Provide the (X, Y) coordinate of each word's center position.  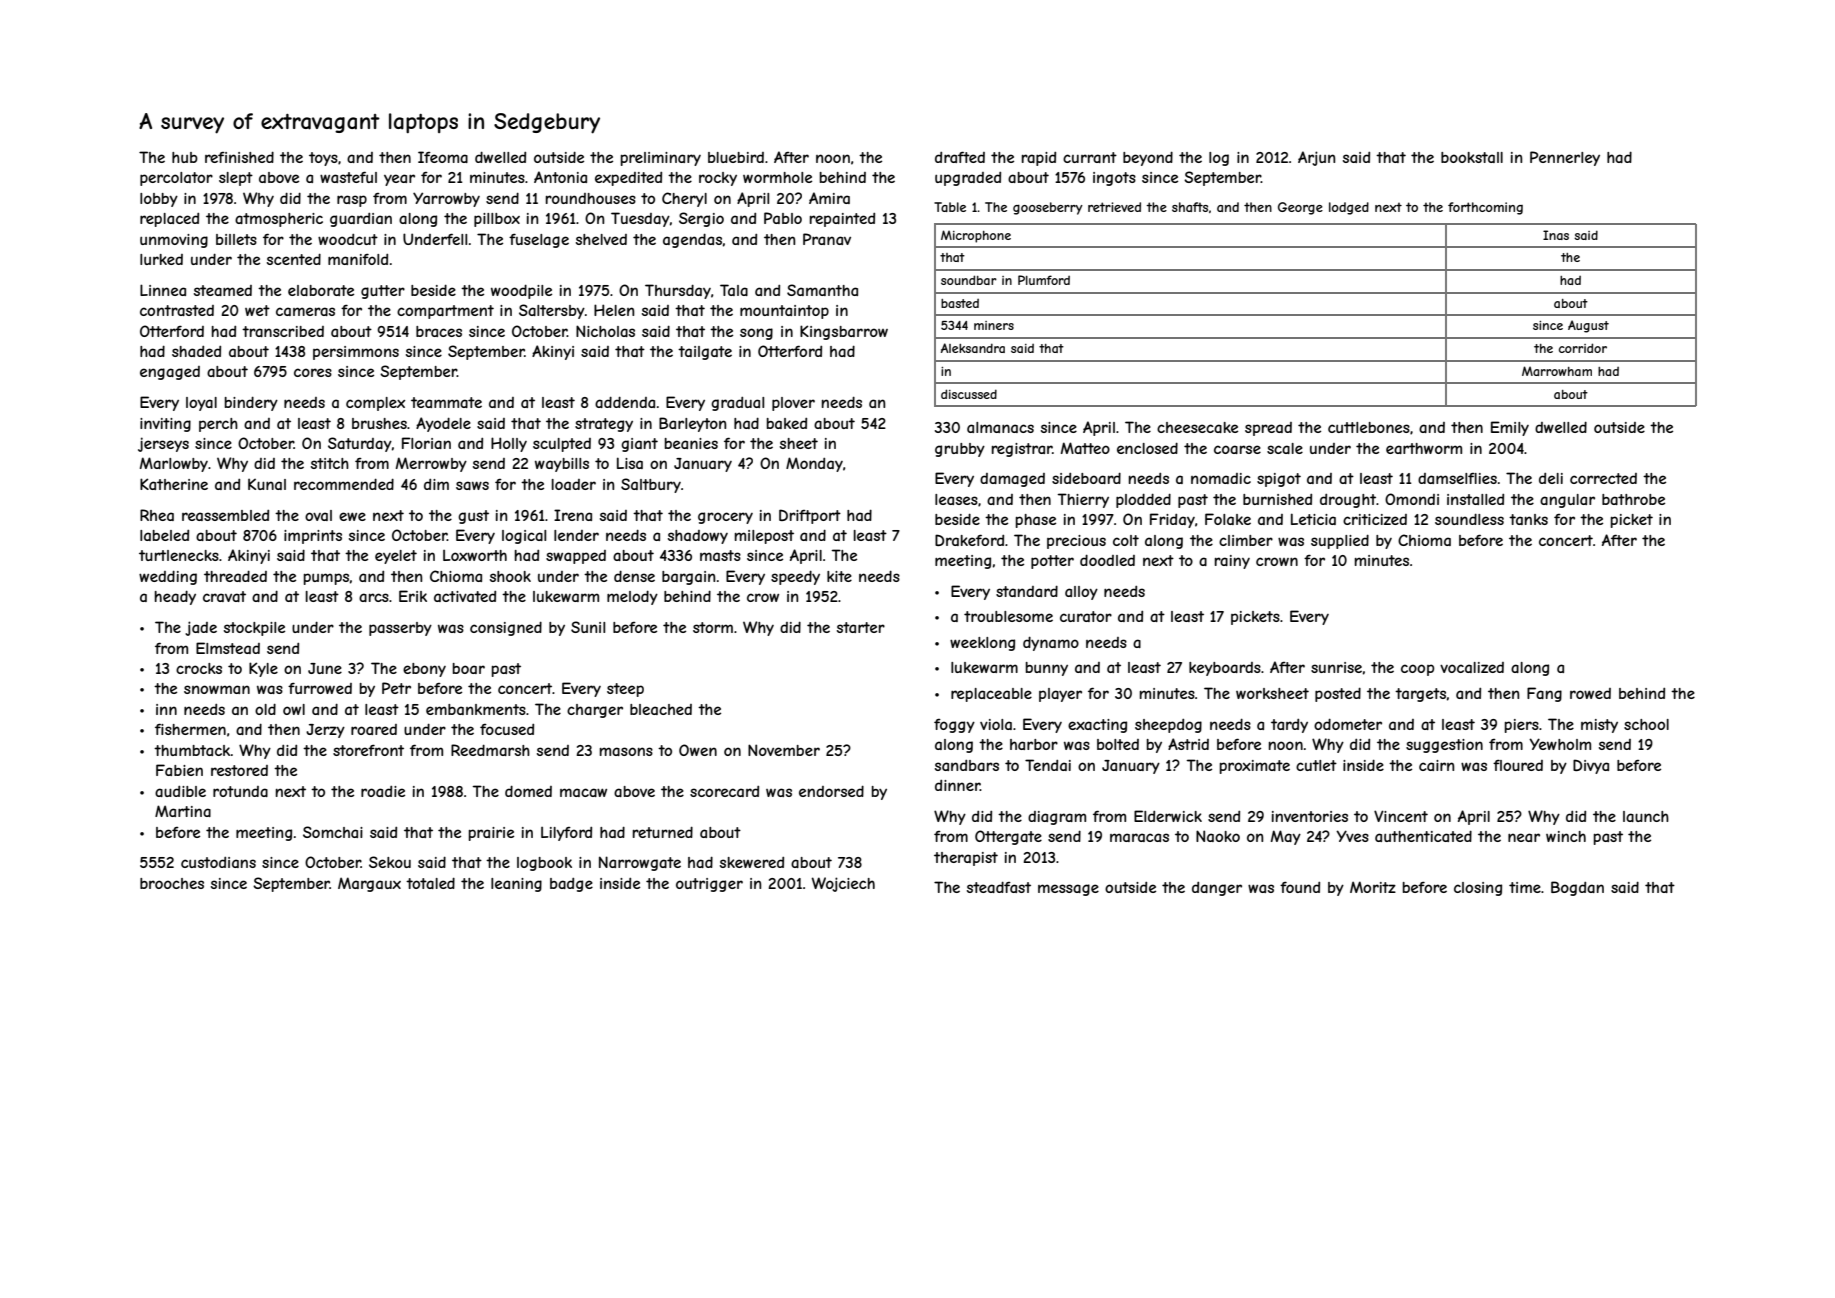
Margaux (369, 884)
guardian (361, 220)
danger (1217, 889)
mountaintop (784, 312)
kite (839, 576)
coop (1417, 670)
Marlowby (174, 464)
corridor (1583, 348)
